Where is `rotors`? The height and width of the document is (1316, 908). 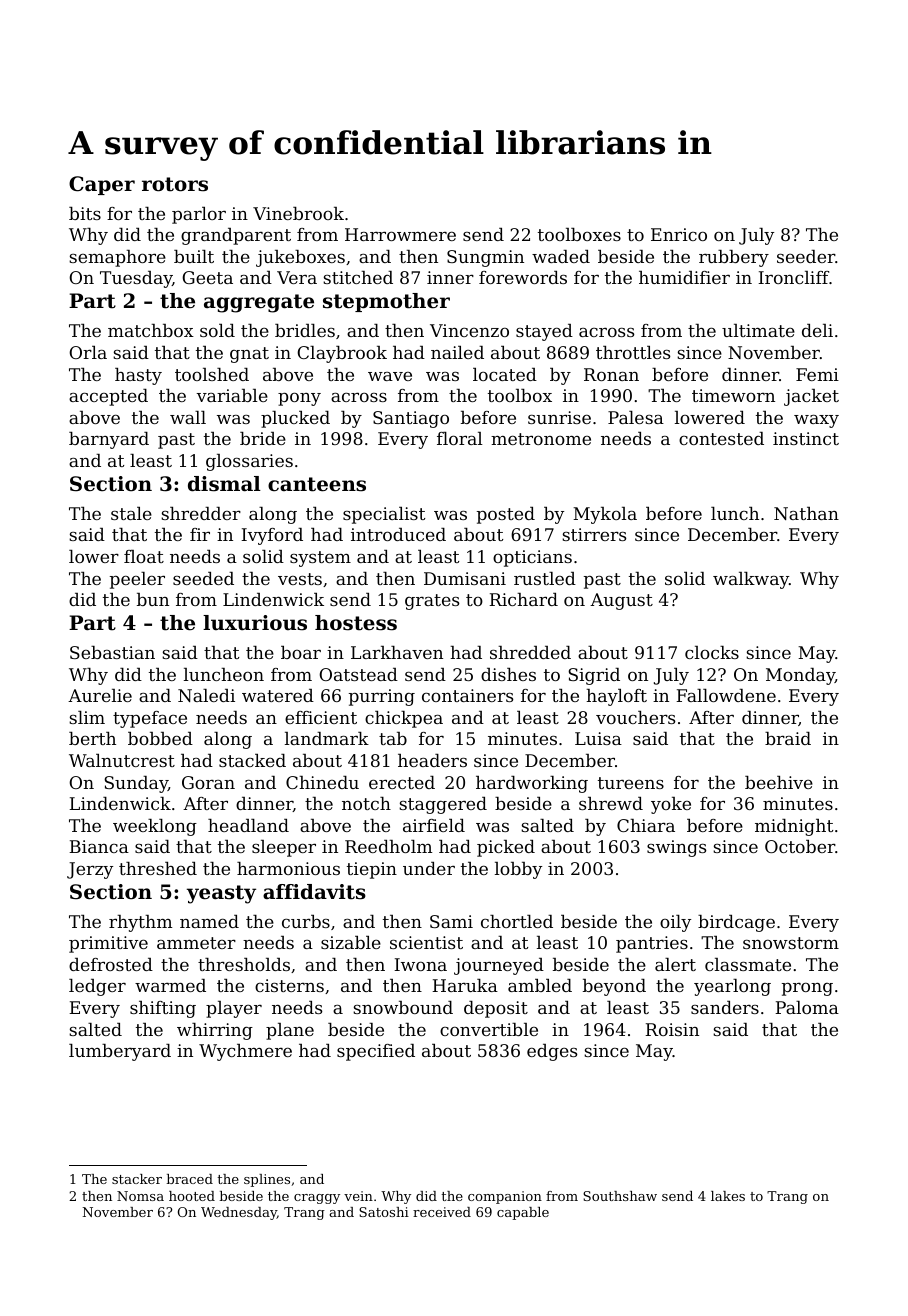 rotors is located at coordinates (175, 184).
